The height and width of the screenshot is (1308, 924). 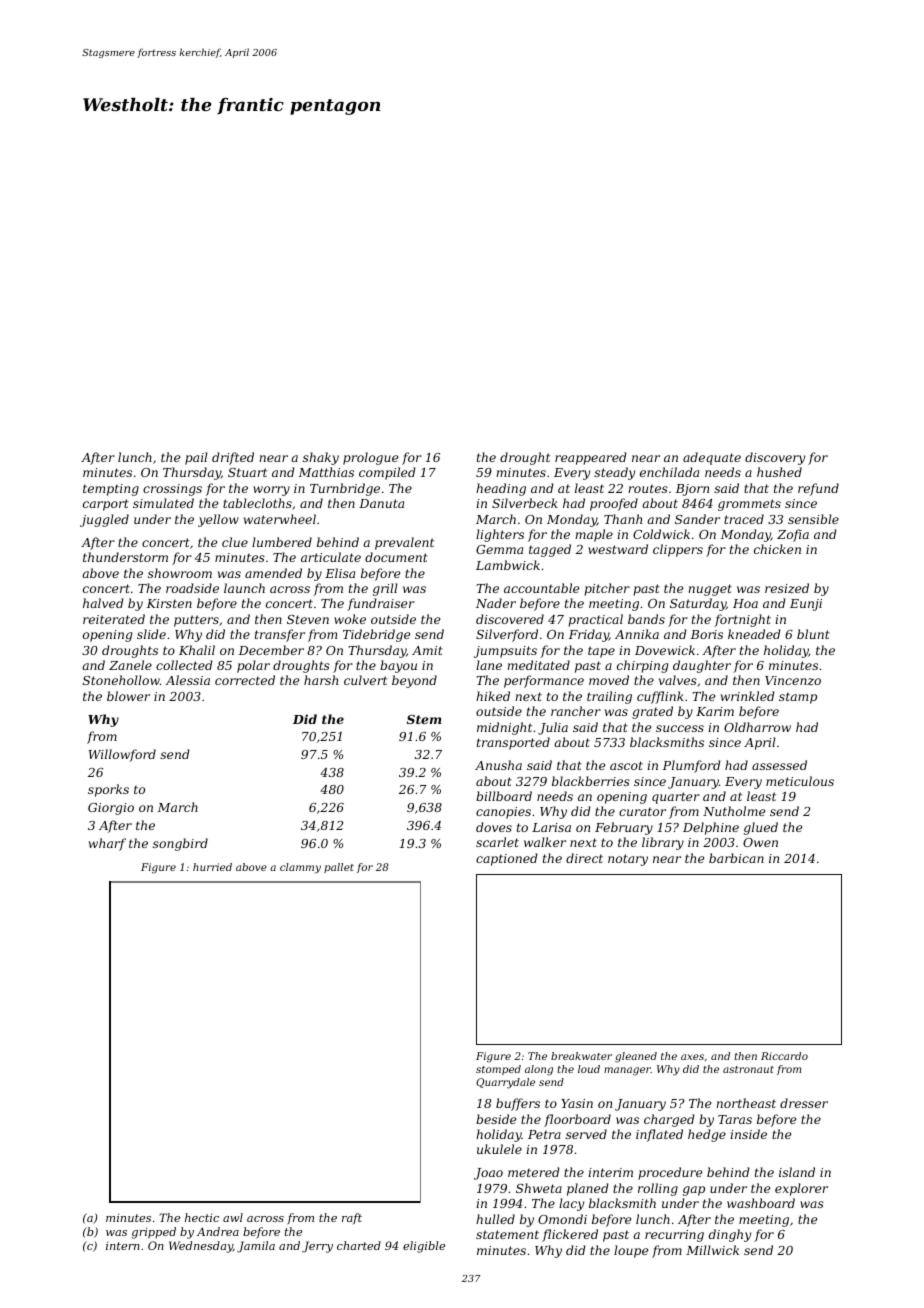 I want to click on eligible, so click(x=424, y=1247).
